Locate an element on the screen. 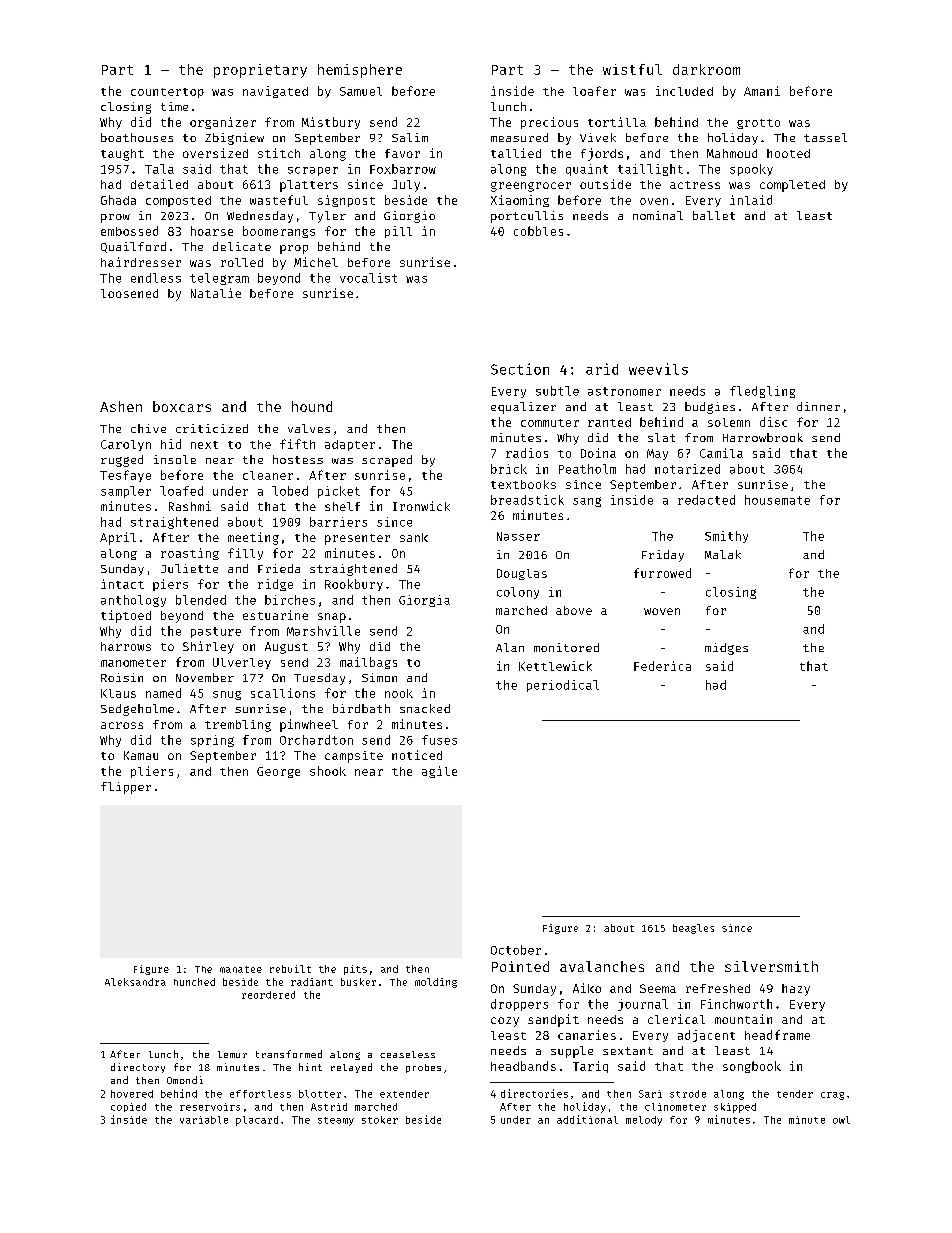 The height and width of the screenshot is (1233, 952). agile is located at coordinates (439, 772).
